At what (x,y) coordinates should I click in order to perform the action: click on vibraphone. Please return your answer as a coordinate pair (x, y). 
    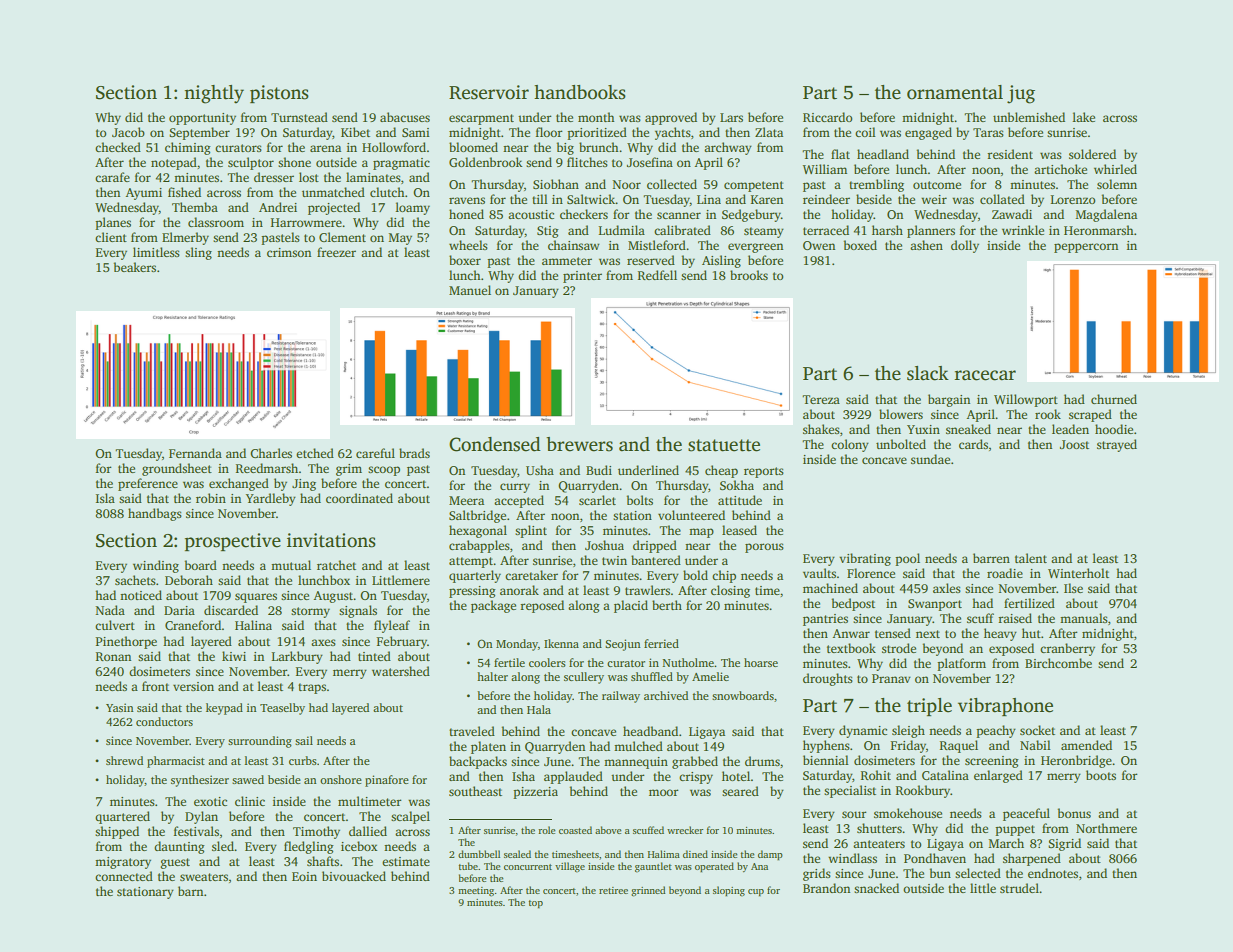
    Looking at the image, I should click on (1005, 707).
